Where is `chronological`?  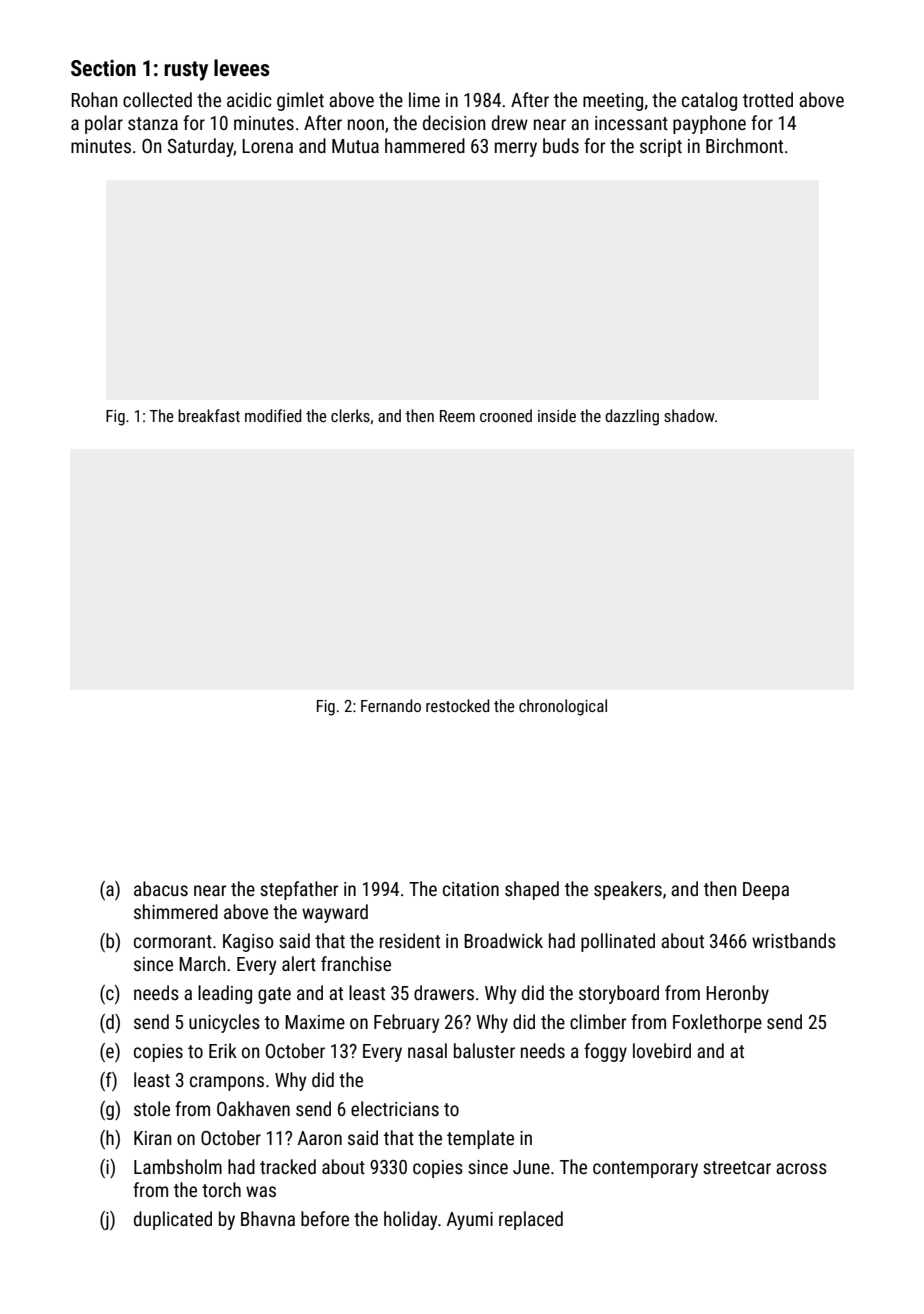
chronological is located at coordinates (563, 707).
